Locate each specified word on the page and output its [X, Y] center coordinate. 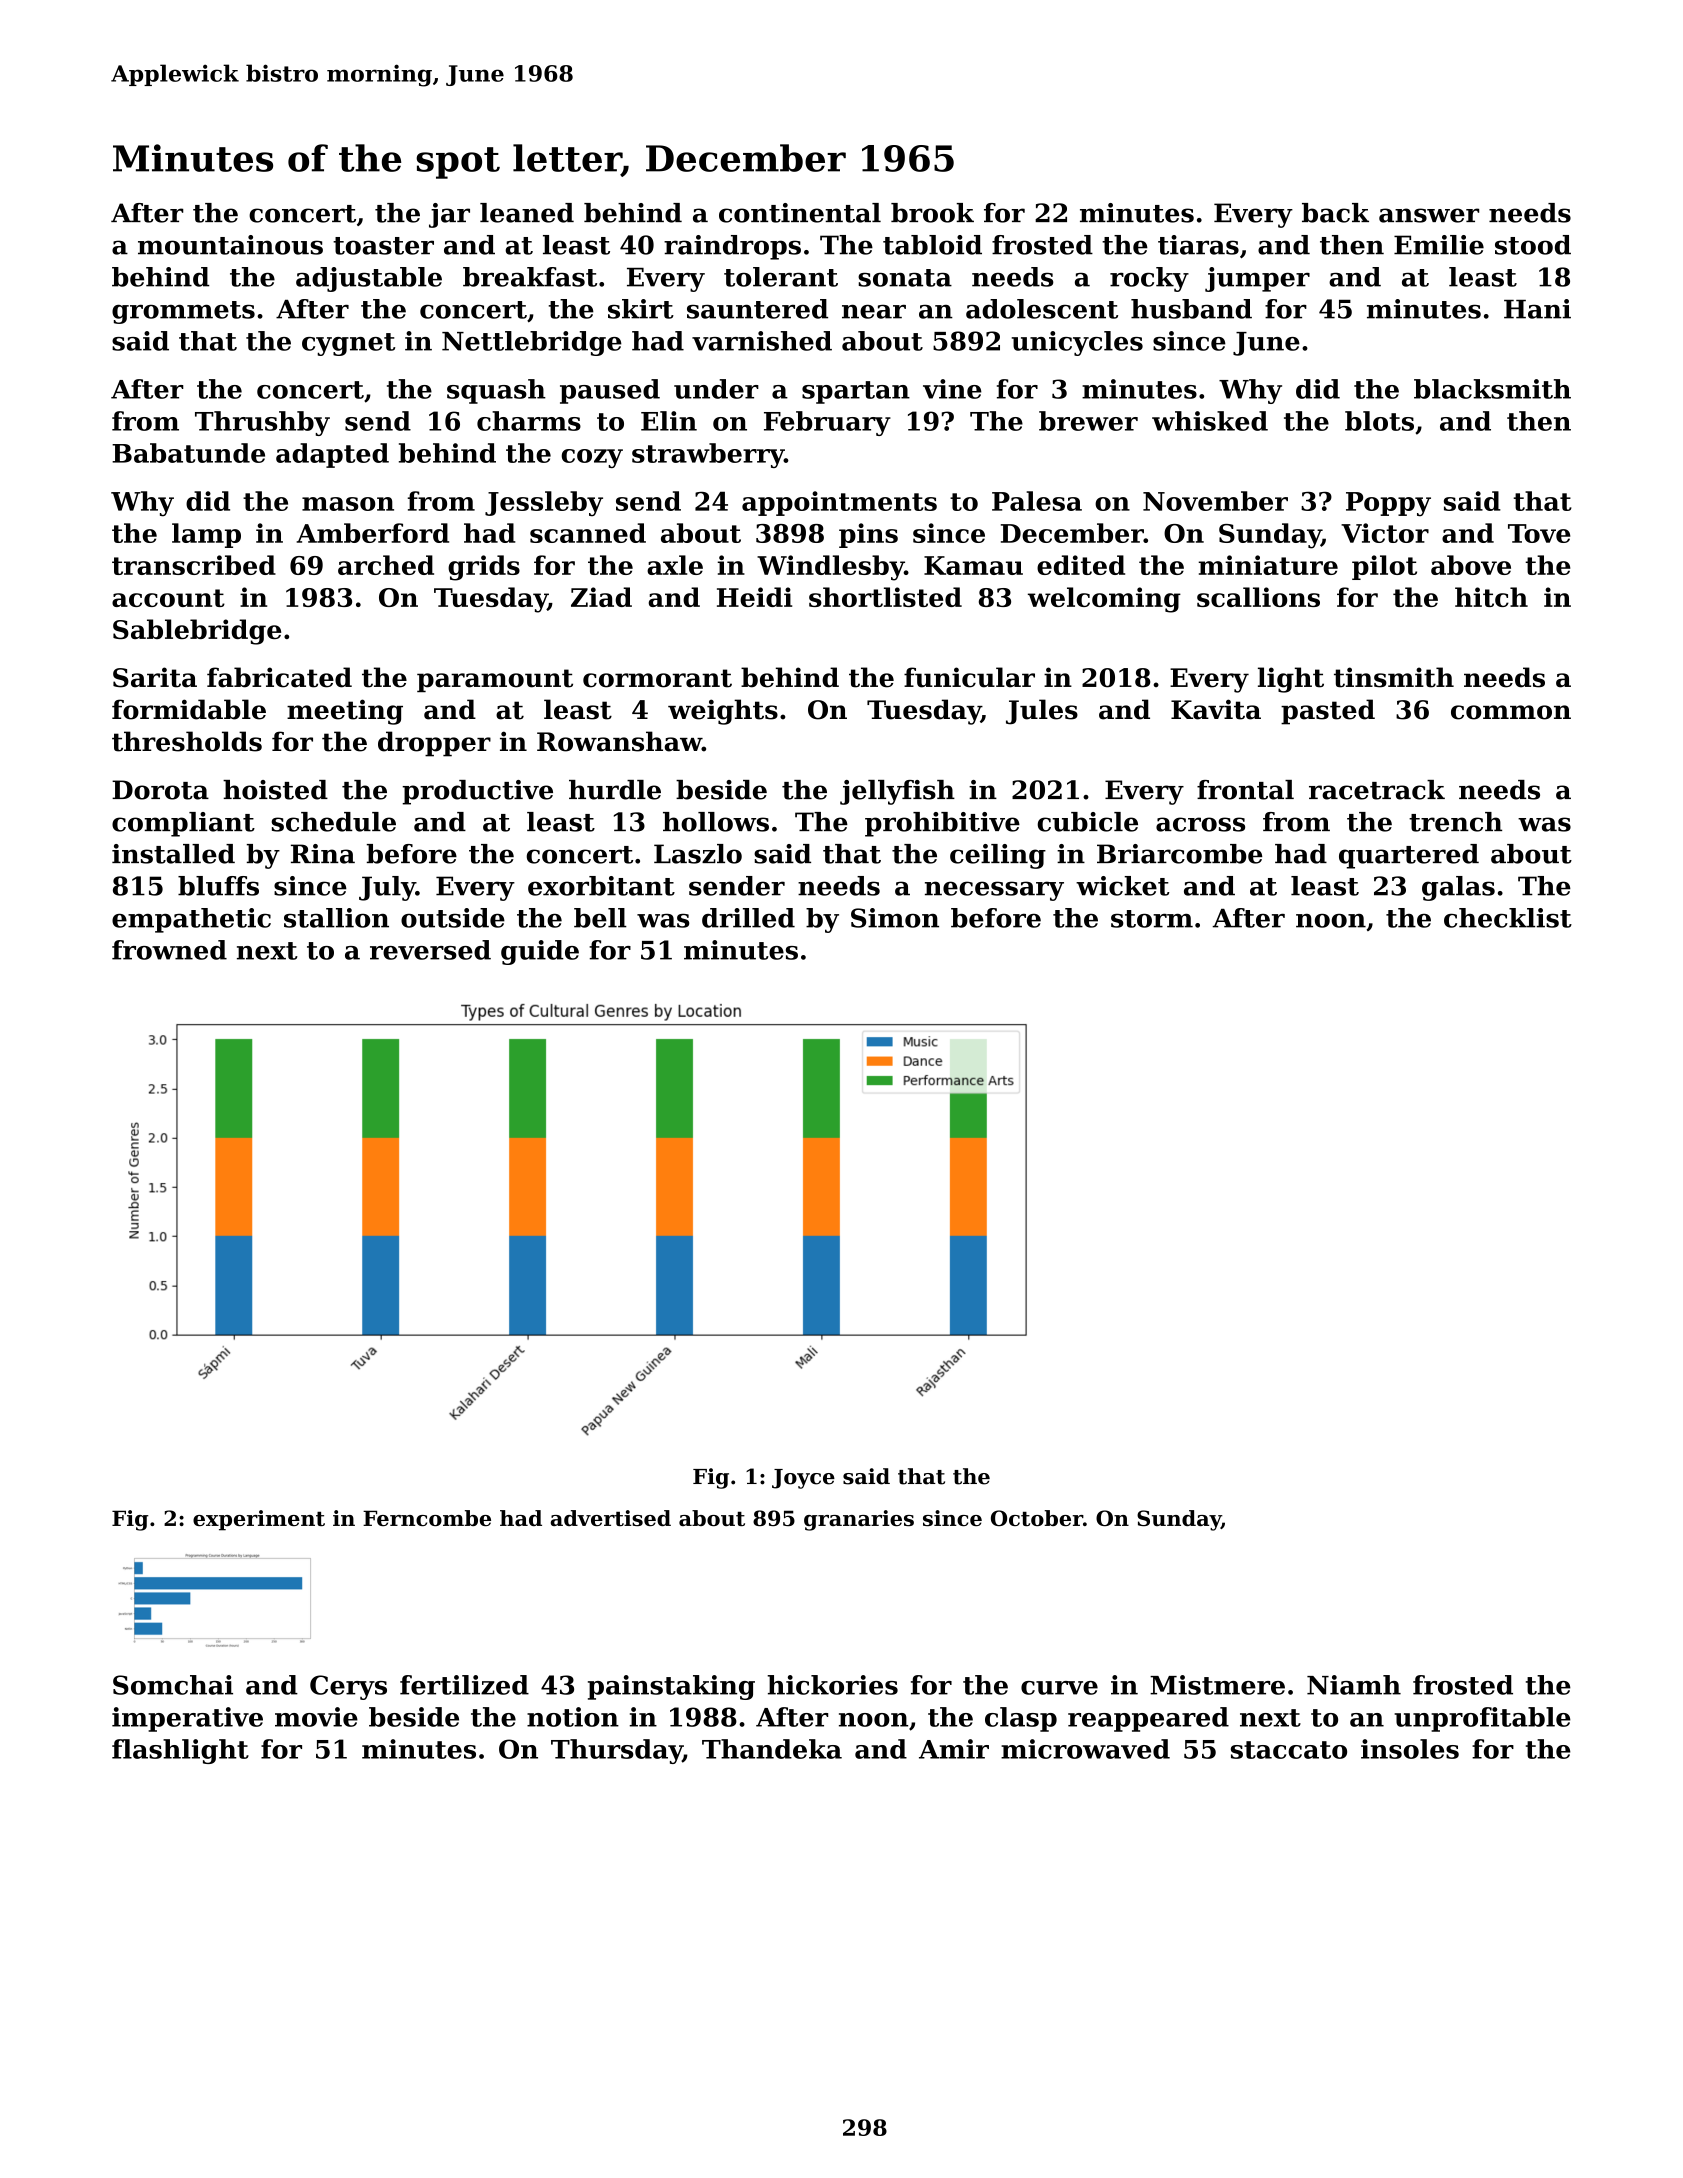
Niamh [1354, 1685]
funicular [969, 677]
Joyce [803, 1479]
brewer [1088, 421]
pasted [1328, 712]
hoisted [275, 790]
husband [1191, 309]
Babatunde [188, 453]
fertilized [464, 1685]
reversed [430, 950]
